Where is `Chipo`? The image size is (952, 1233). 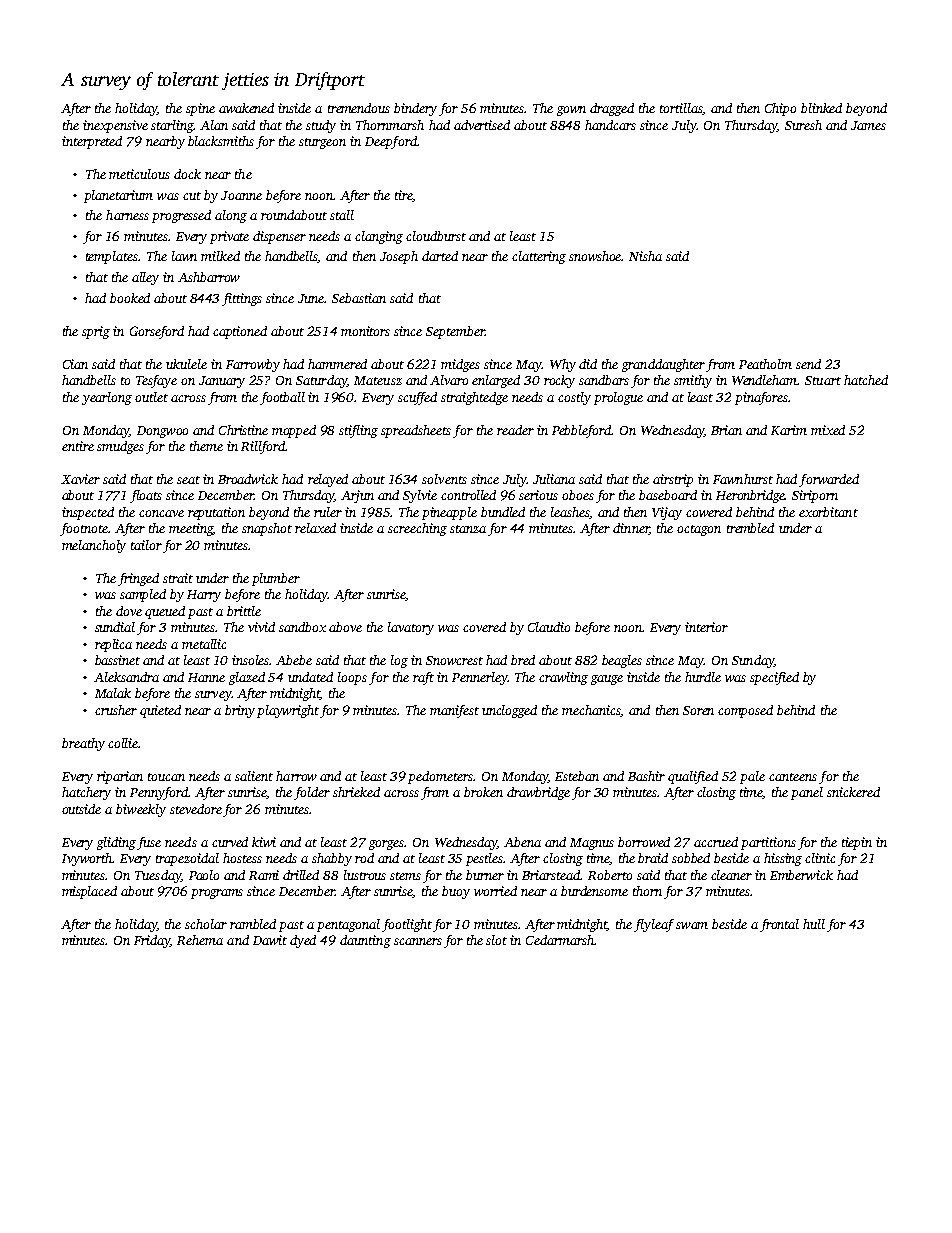 Chipo is located at coordinates (780, 109).
